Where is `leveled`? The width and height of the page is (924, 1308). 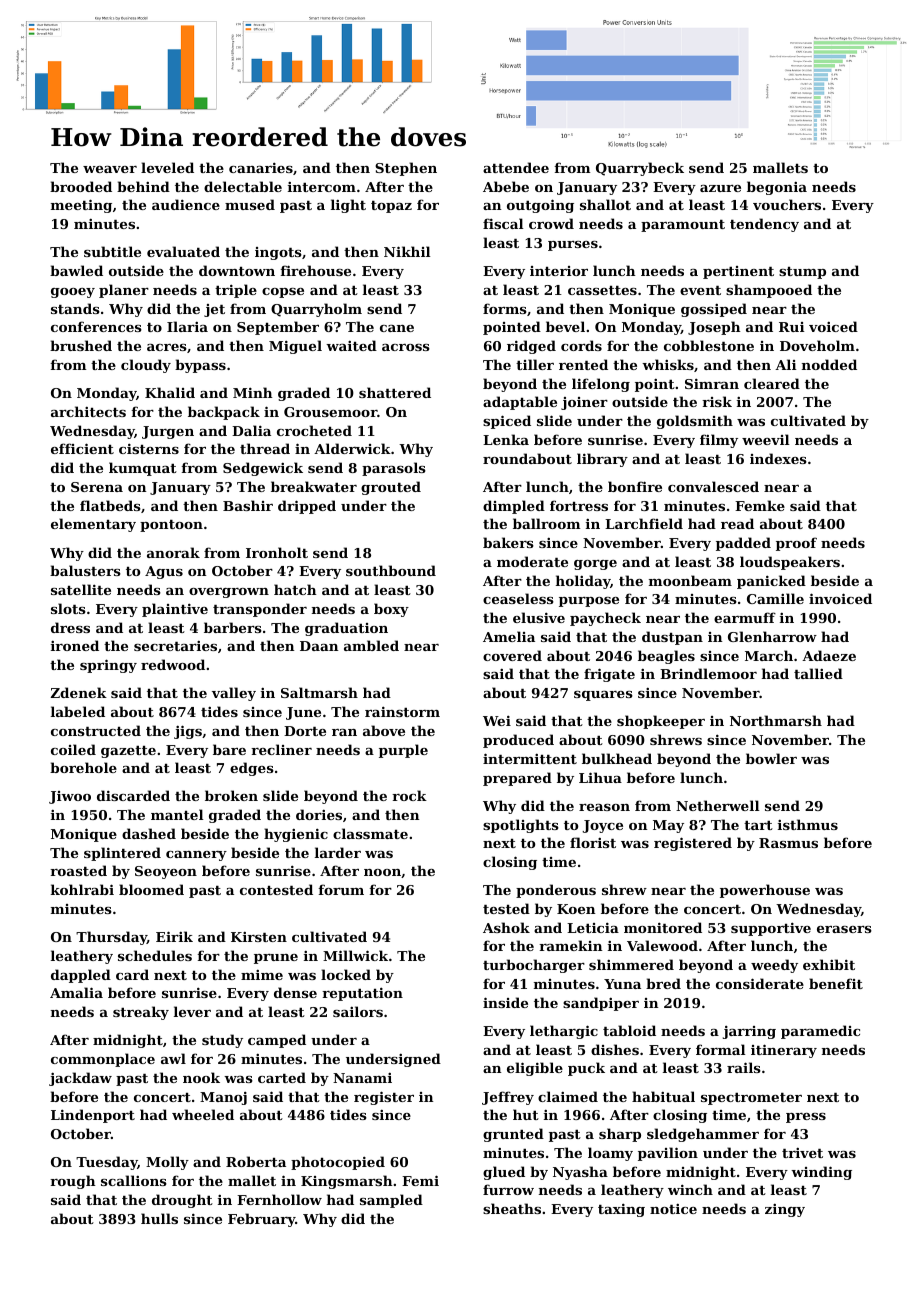 leveled is located at coordinates (167, 167).
